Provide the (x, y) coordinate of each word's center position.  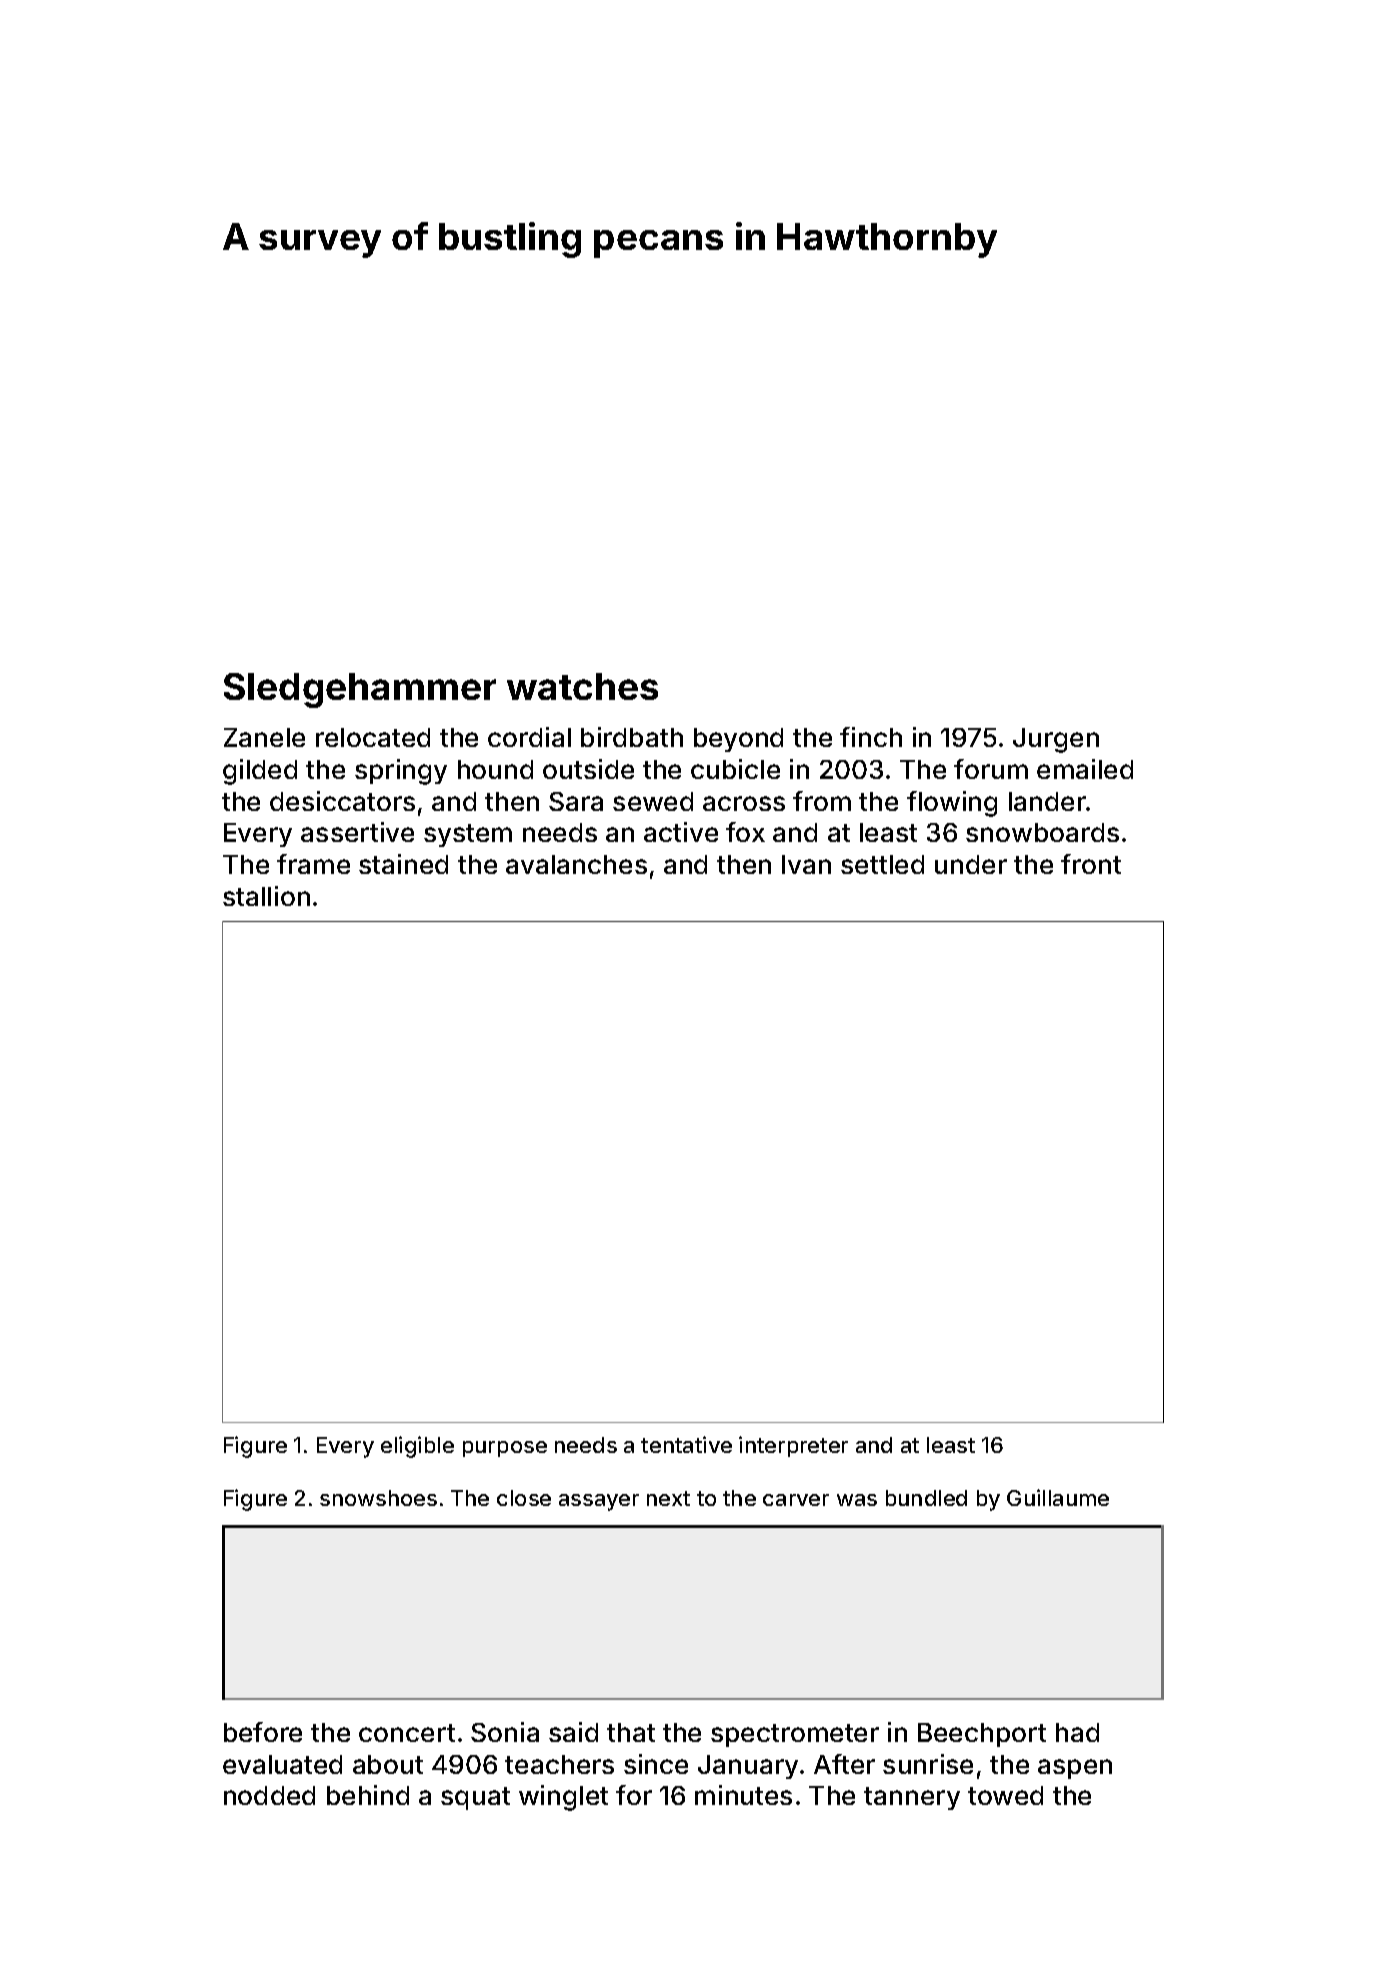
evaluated (282, 1764)
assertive (357, 832)
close (524, 1498)
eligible (417, 1447)
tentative (686, 1444)
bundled (926, 1498)
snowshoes (378, 1498)
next (668, 1498)
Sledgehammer (360, 690)
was (857, 1500)
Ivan (806, 864)
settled (882, 864)
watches (582, 686)
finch (871, 737)
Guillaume (1058, 1497)
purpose (505, 1449)
